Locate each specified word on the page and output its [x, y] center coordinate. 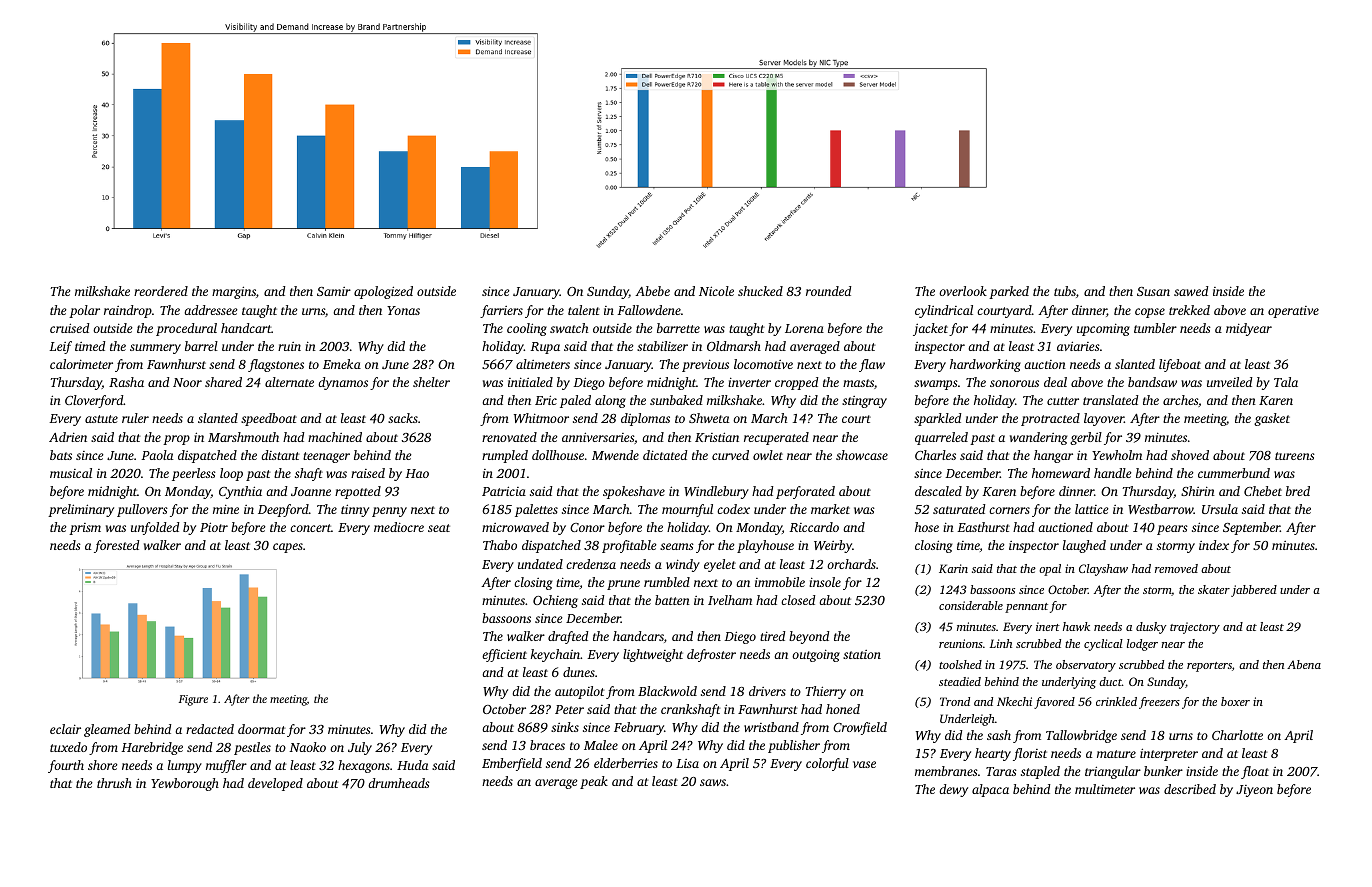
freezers [1159, 703]
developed [275, 784]
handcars [638, 636]
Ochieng [555, 601]
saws [713, 782]
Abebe [652, 291]
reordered [161, 291]
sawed [1191, 291]
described [1190, 789]
